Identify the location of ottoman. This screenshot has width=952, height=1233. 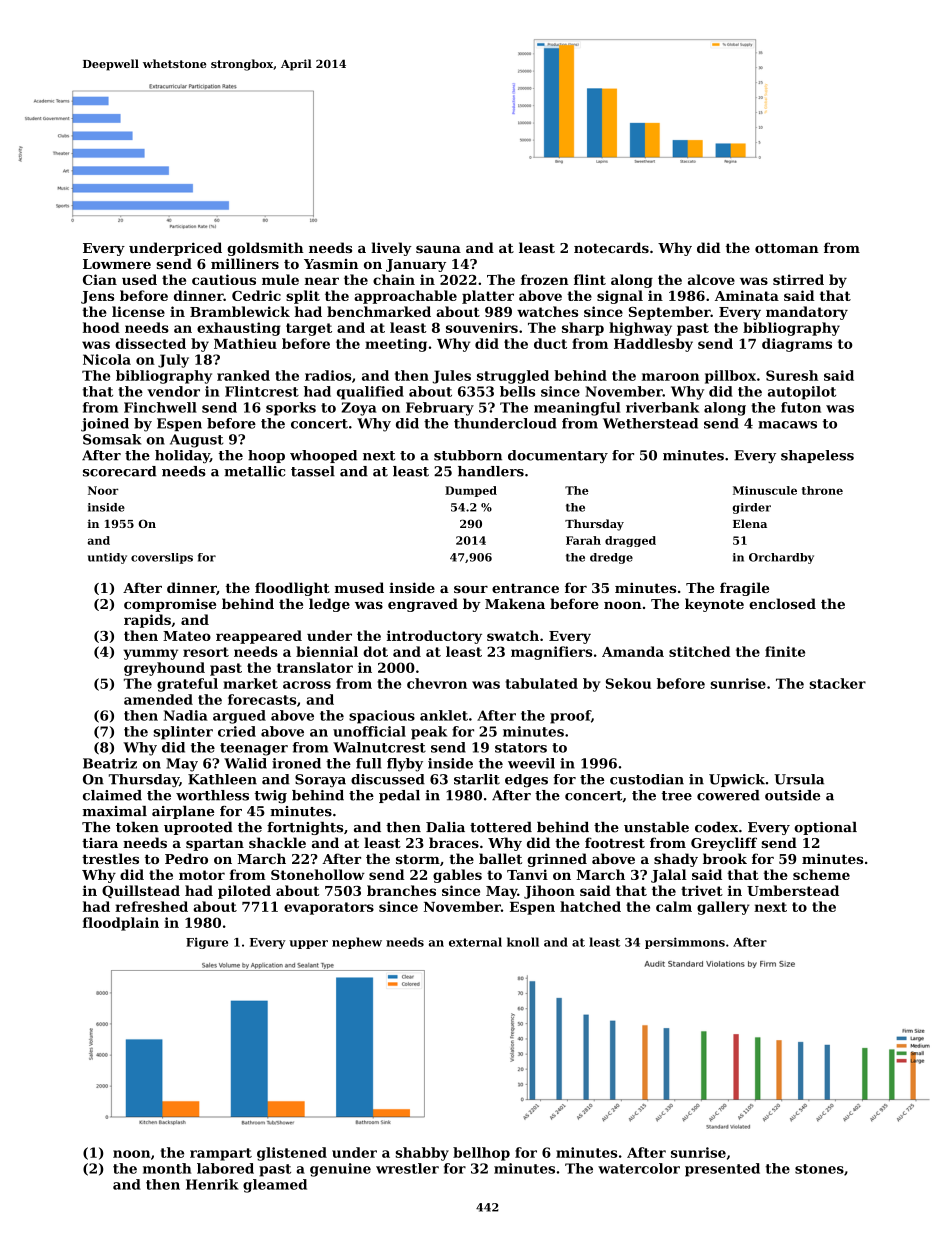
(787, 248).
